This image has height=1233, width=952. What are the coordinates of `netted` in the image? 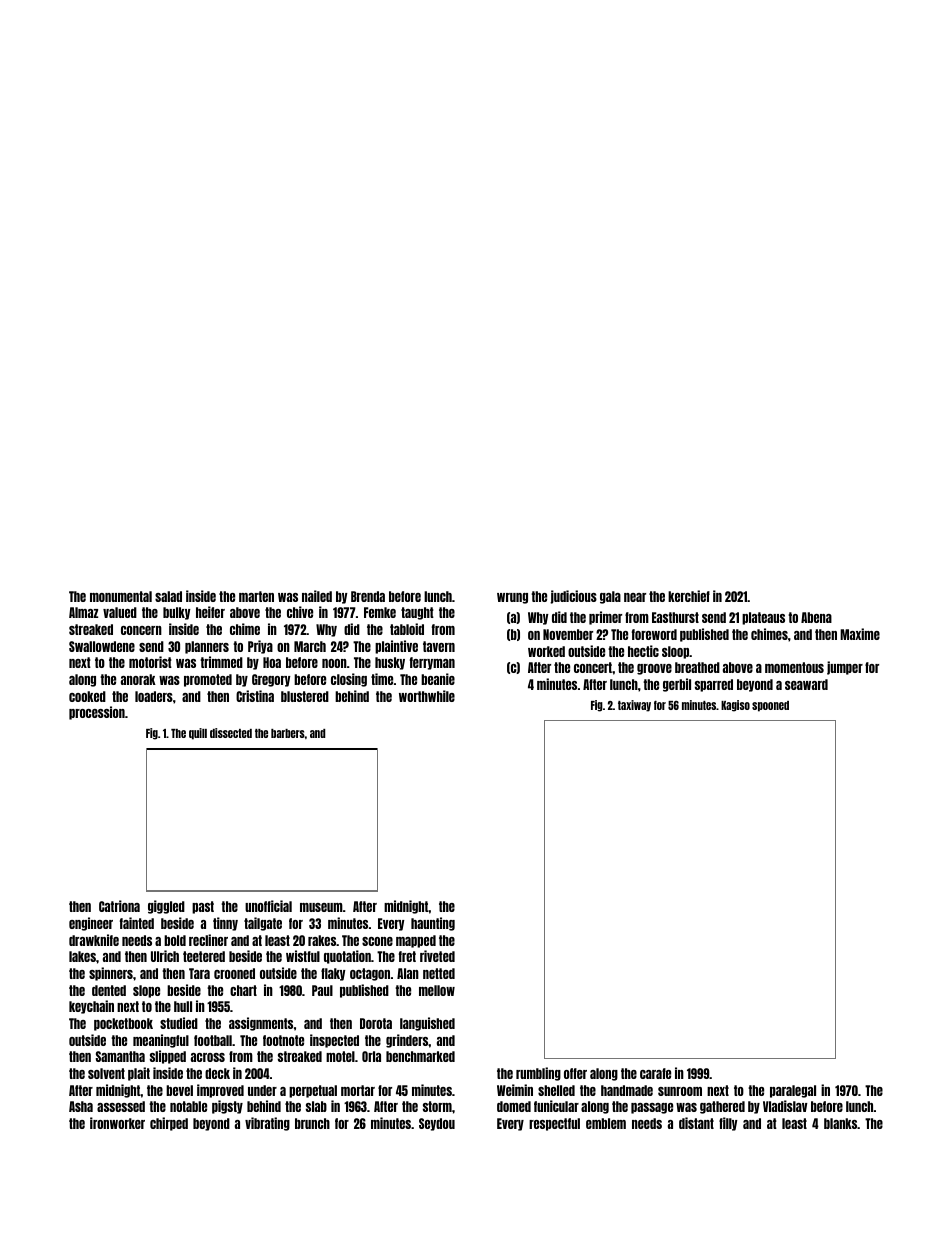 It's located at (439, 973).
